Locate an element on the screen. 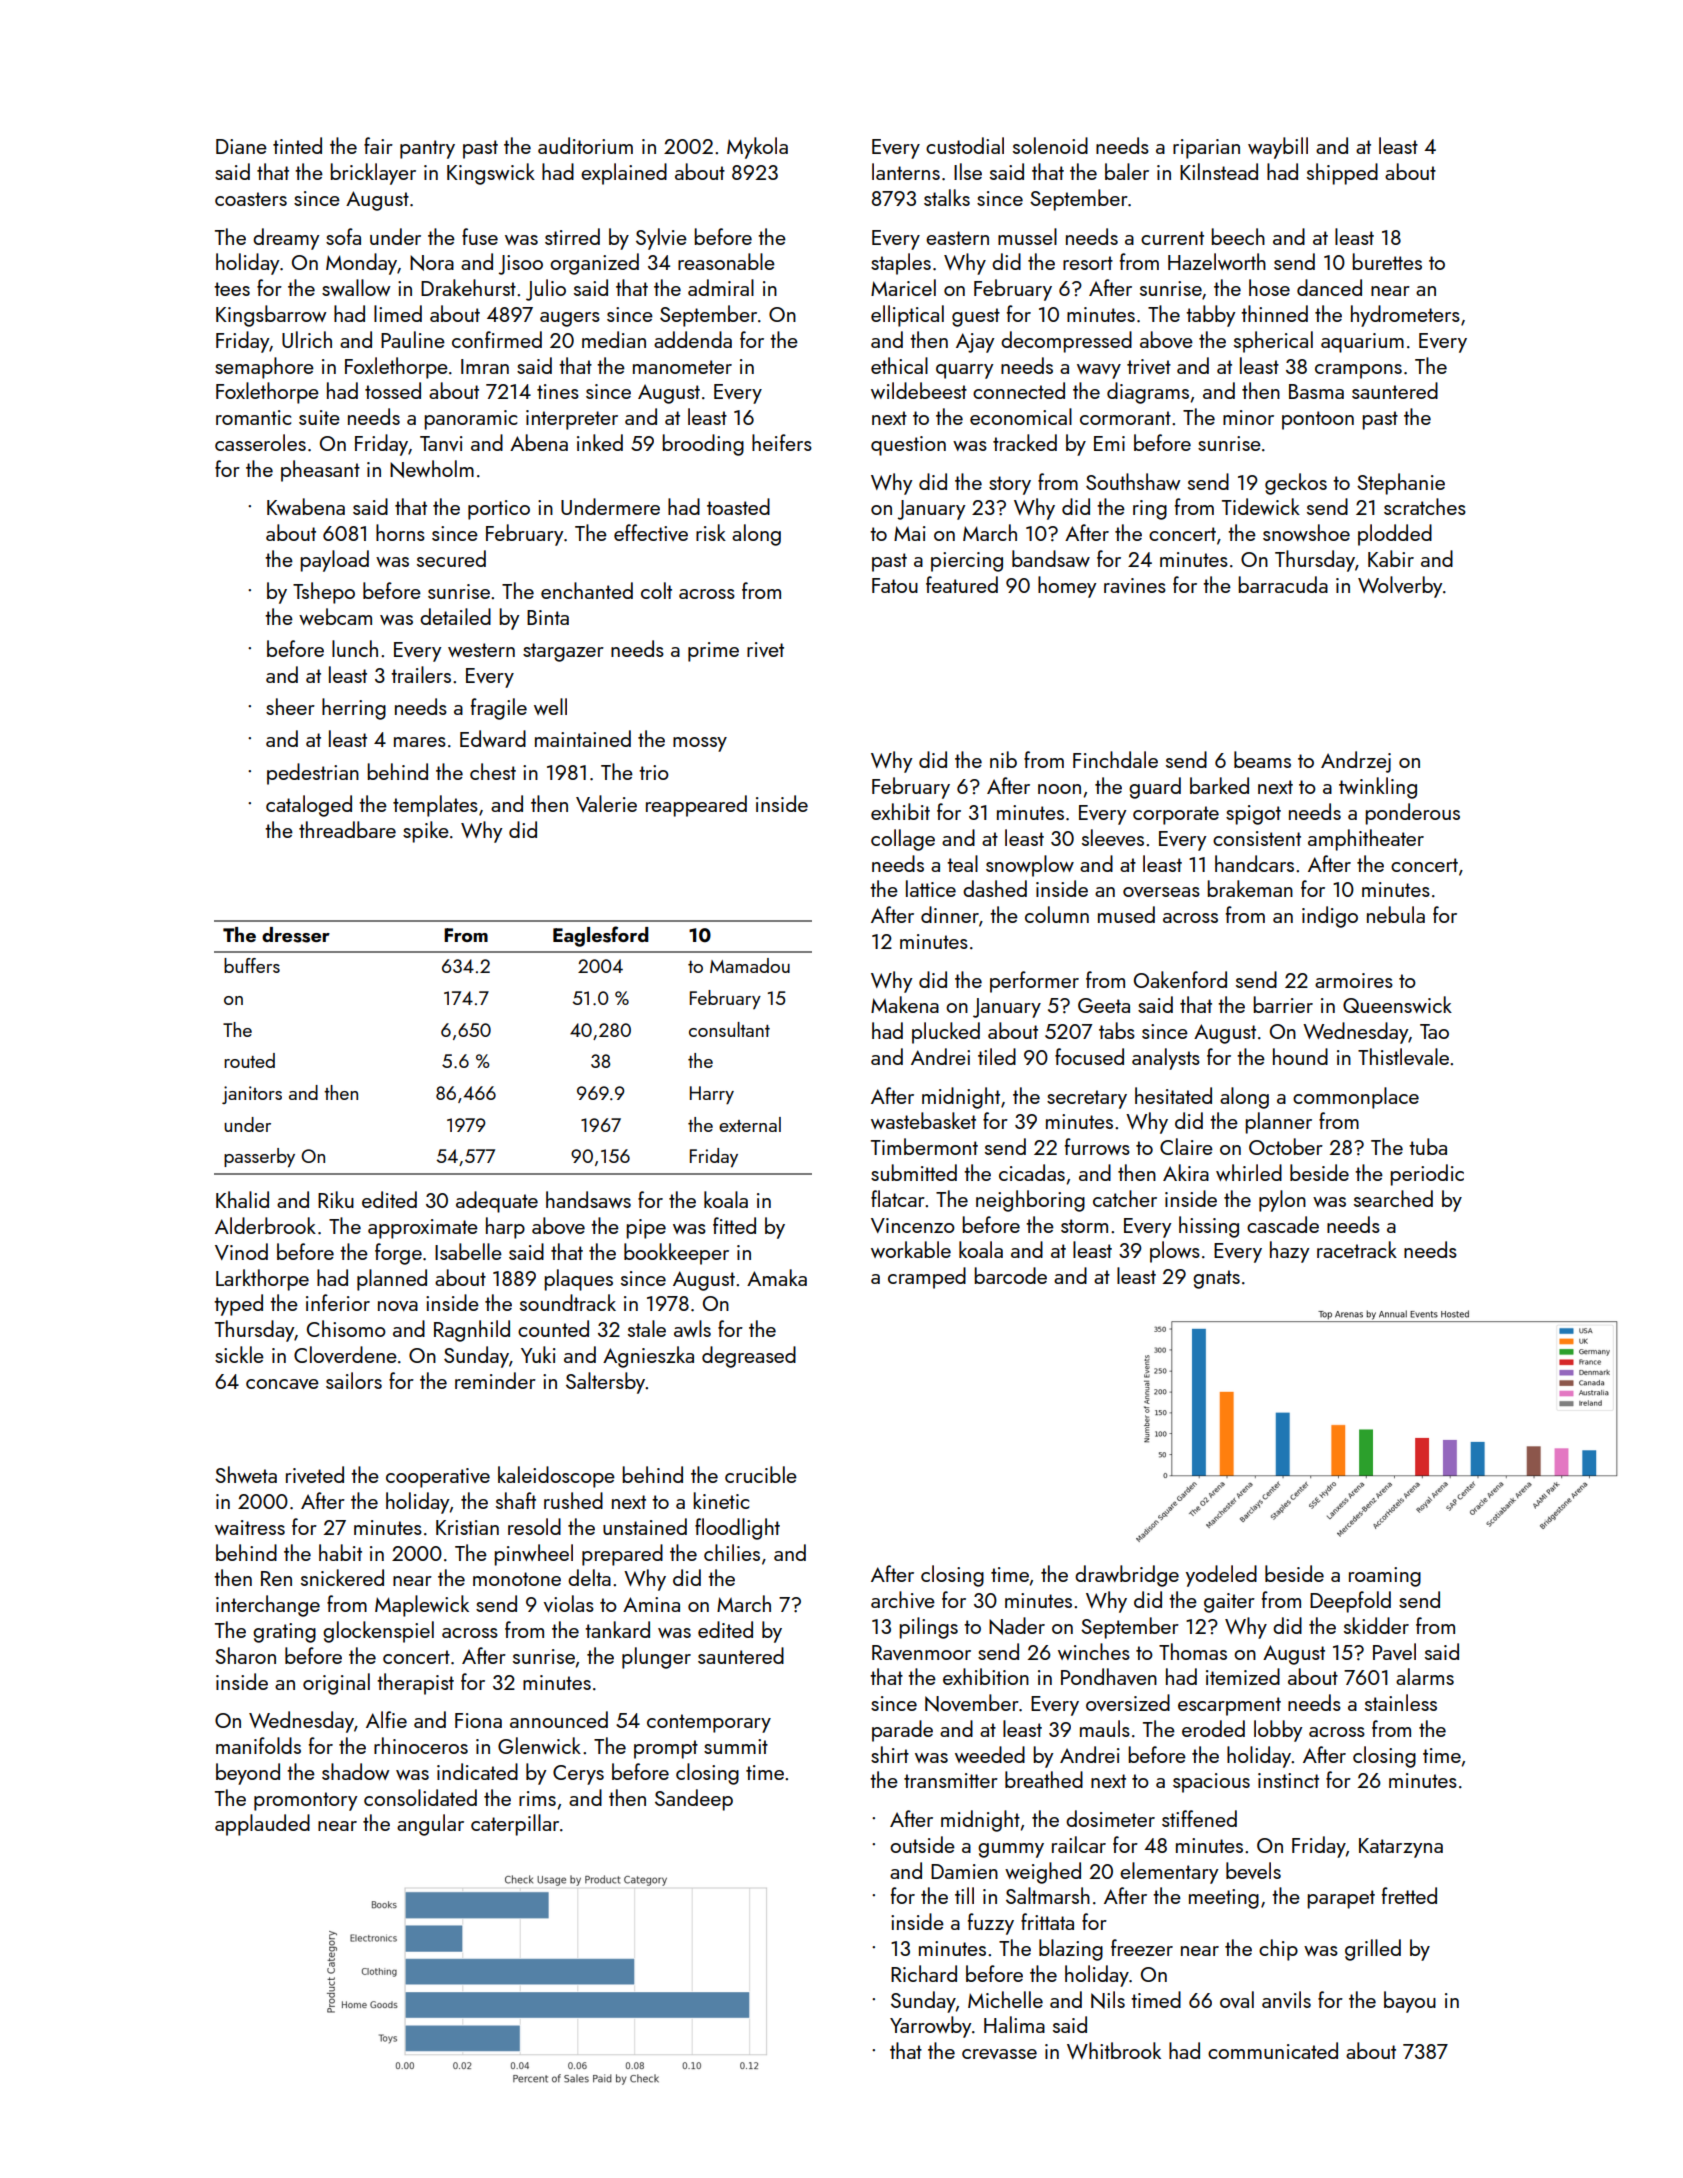  custodial is located at coordinates (965, 145).
